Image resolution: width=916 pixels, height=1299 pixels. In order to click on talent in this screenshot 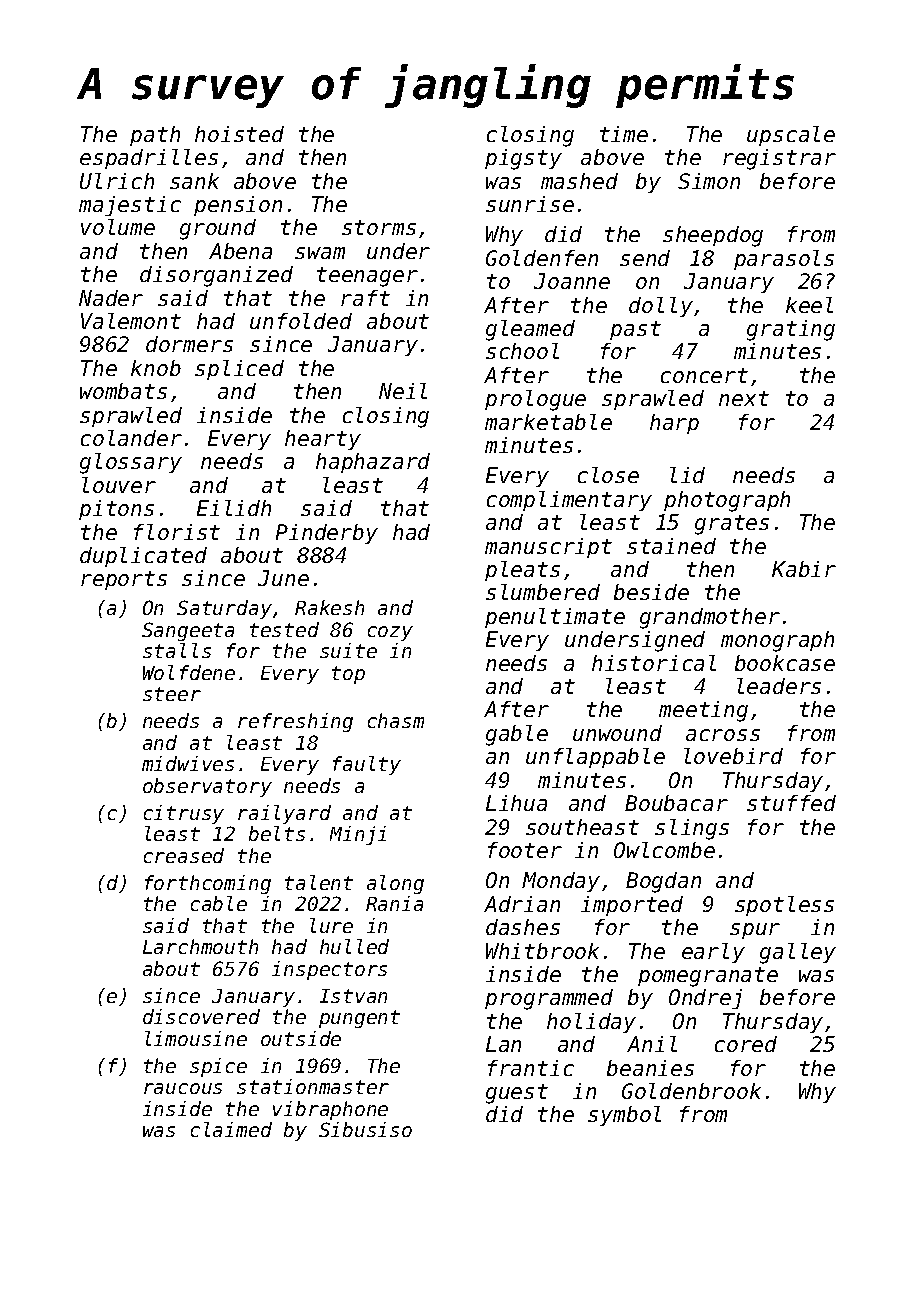, I will do `click(319, 882)`.
